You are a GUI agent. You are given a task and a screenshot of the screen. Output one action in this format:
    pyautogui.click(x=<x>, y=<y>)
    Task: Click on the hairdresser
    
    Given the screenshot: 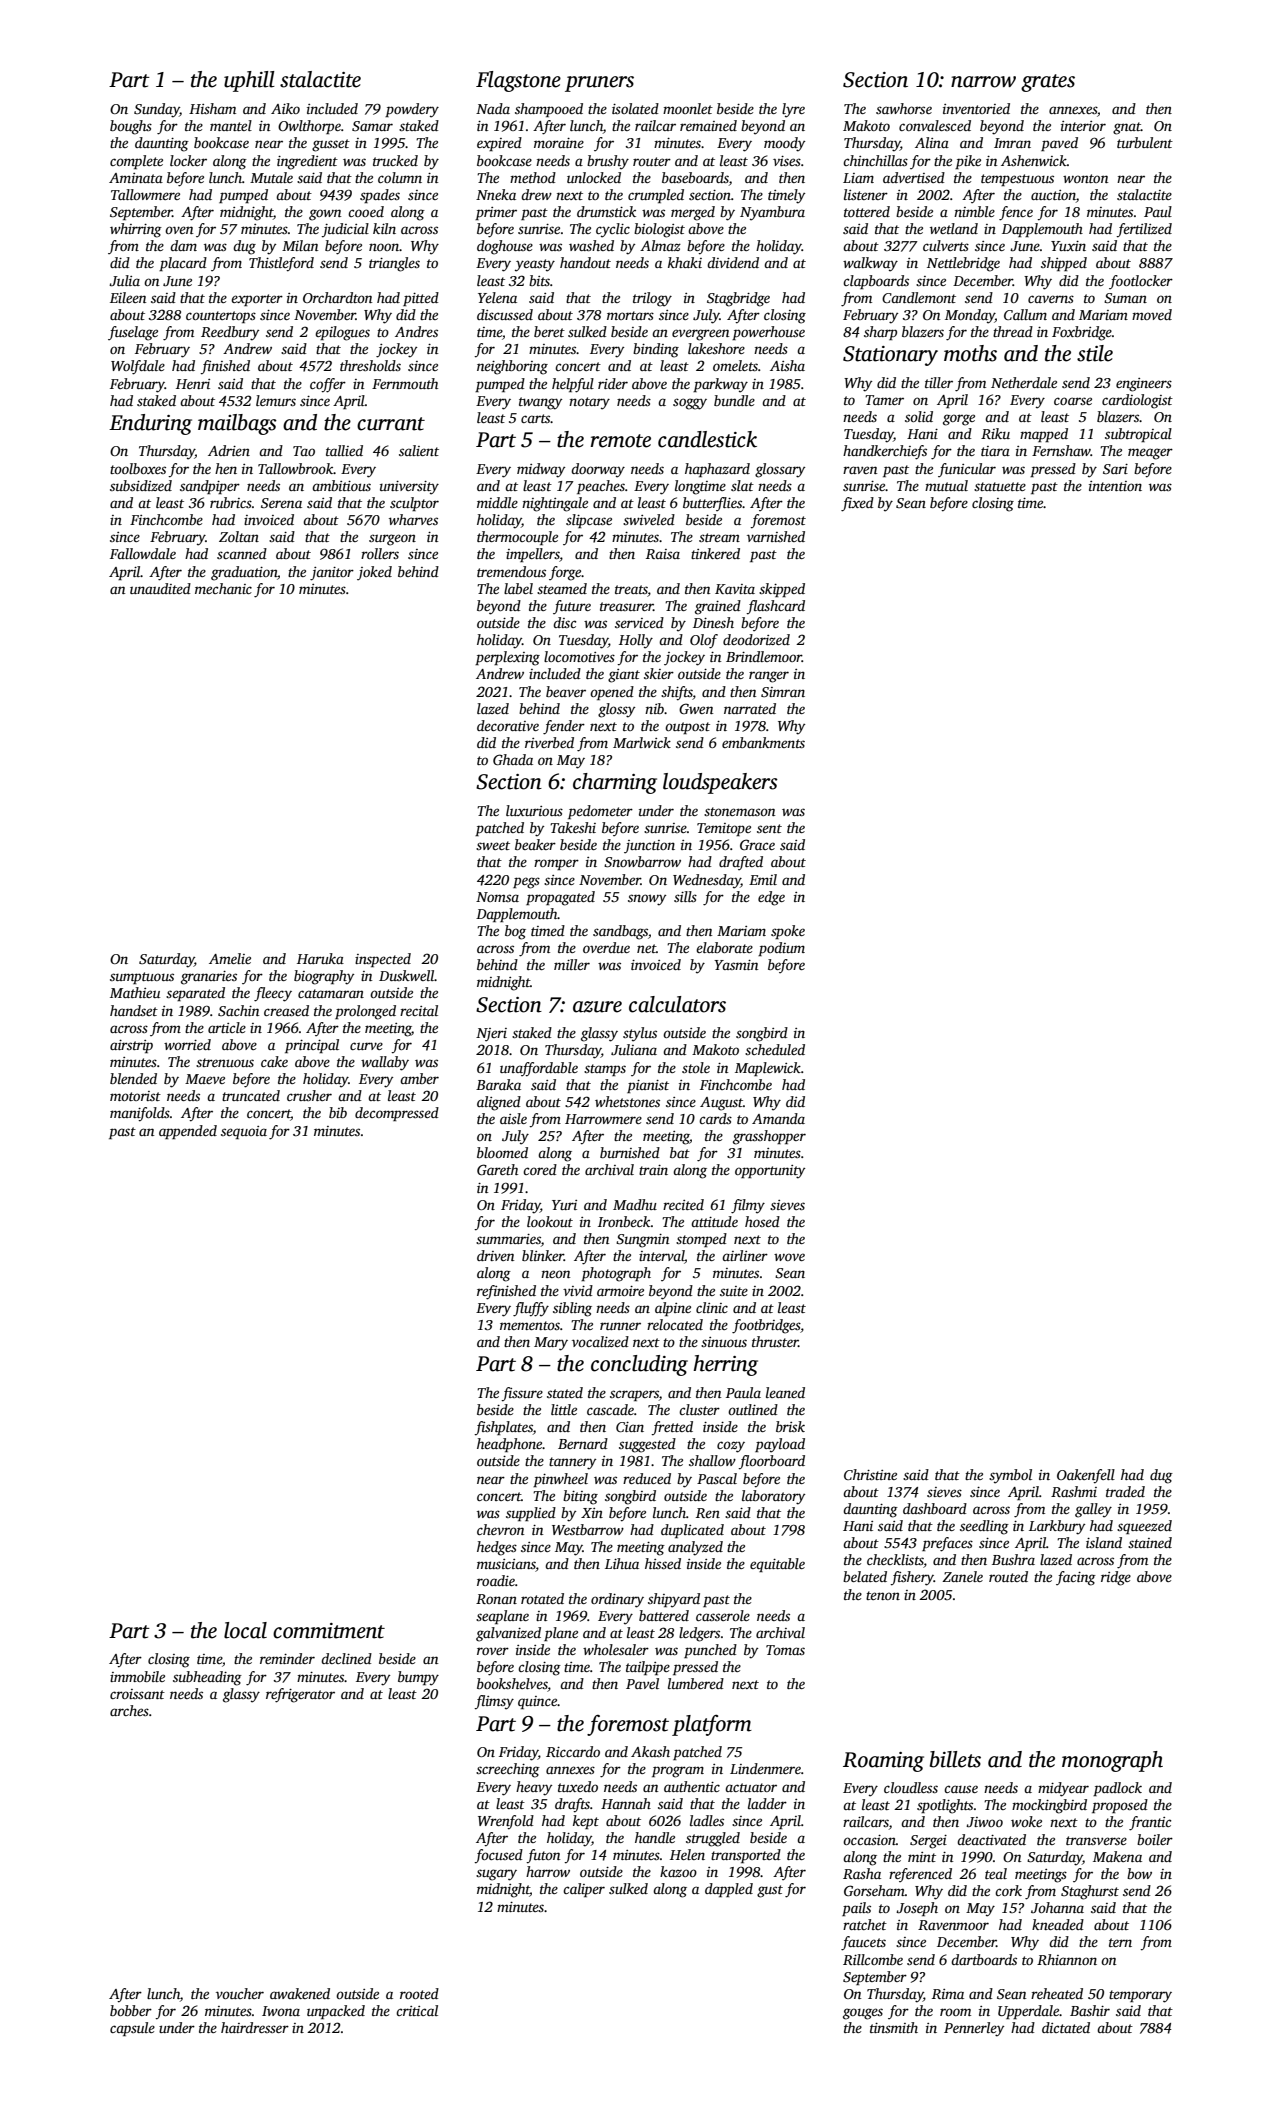 What is the action you would take?
    pyautogui.click(x=255, y=2027)
